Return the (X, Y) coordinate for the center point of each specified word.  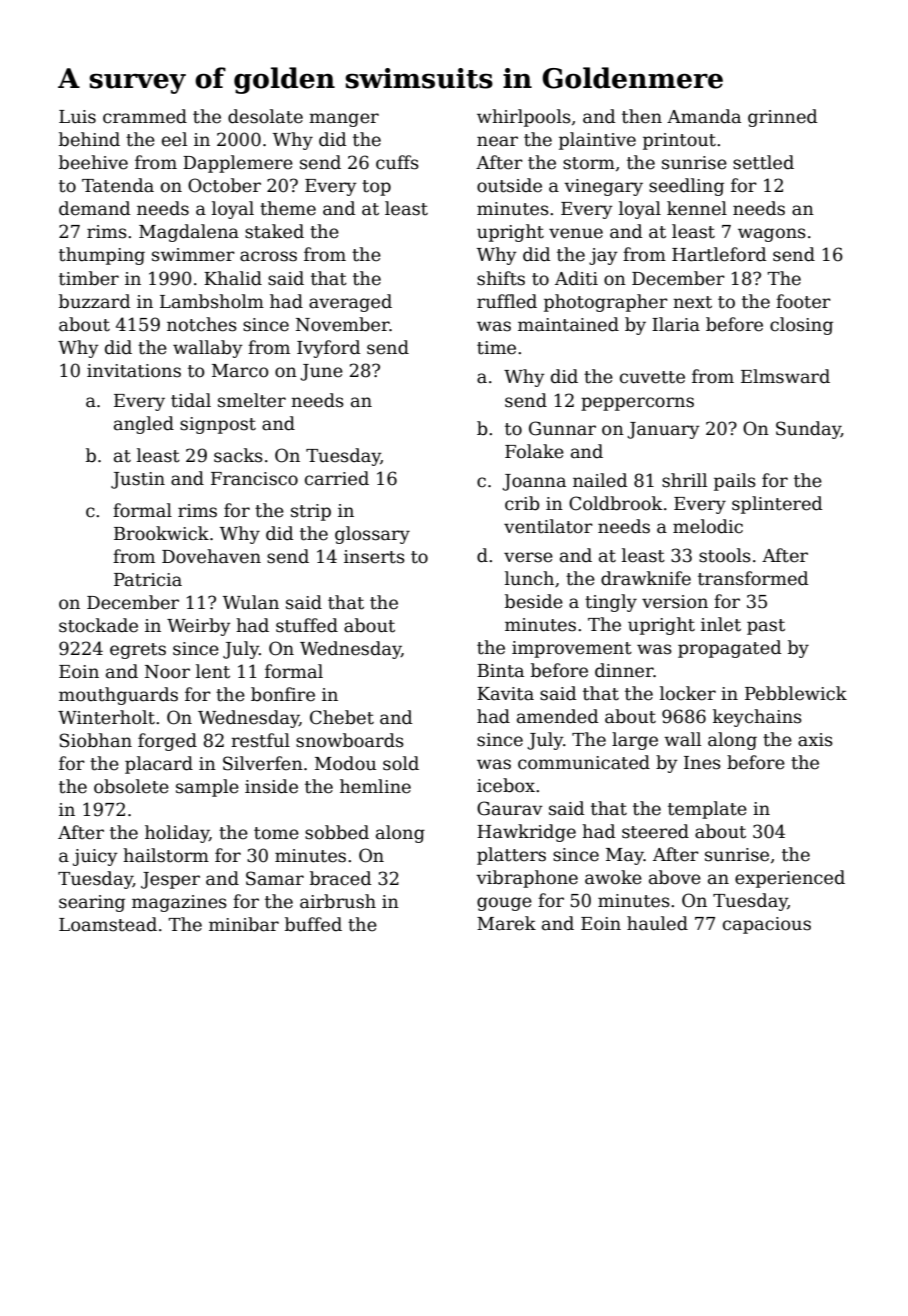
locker (688, 693)
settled (763, 162)
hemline (375, 786)
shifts (501, 278)
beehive (93, 162)
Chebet (342, 717)
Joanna (534, 482)
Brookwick (161, 533)
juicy (95, 857)
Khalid (233, 278)
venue (576, 233)
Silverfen (263, 763)
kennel (697, 208)
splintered (777, 505)
